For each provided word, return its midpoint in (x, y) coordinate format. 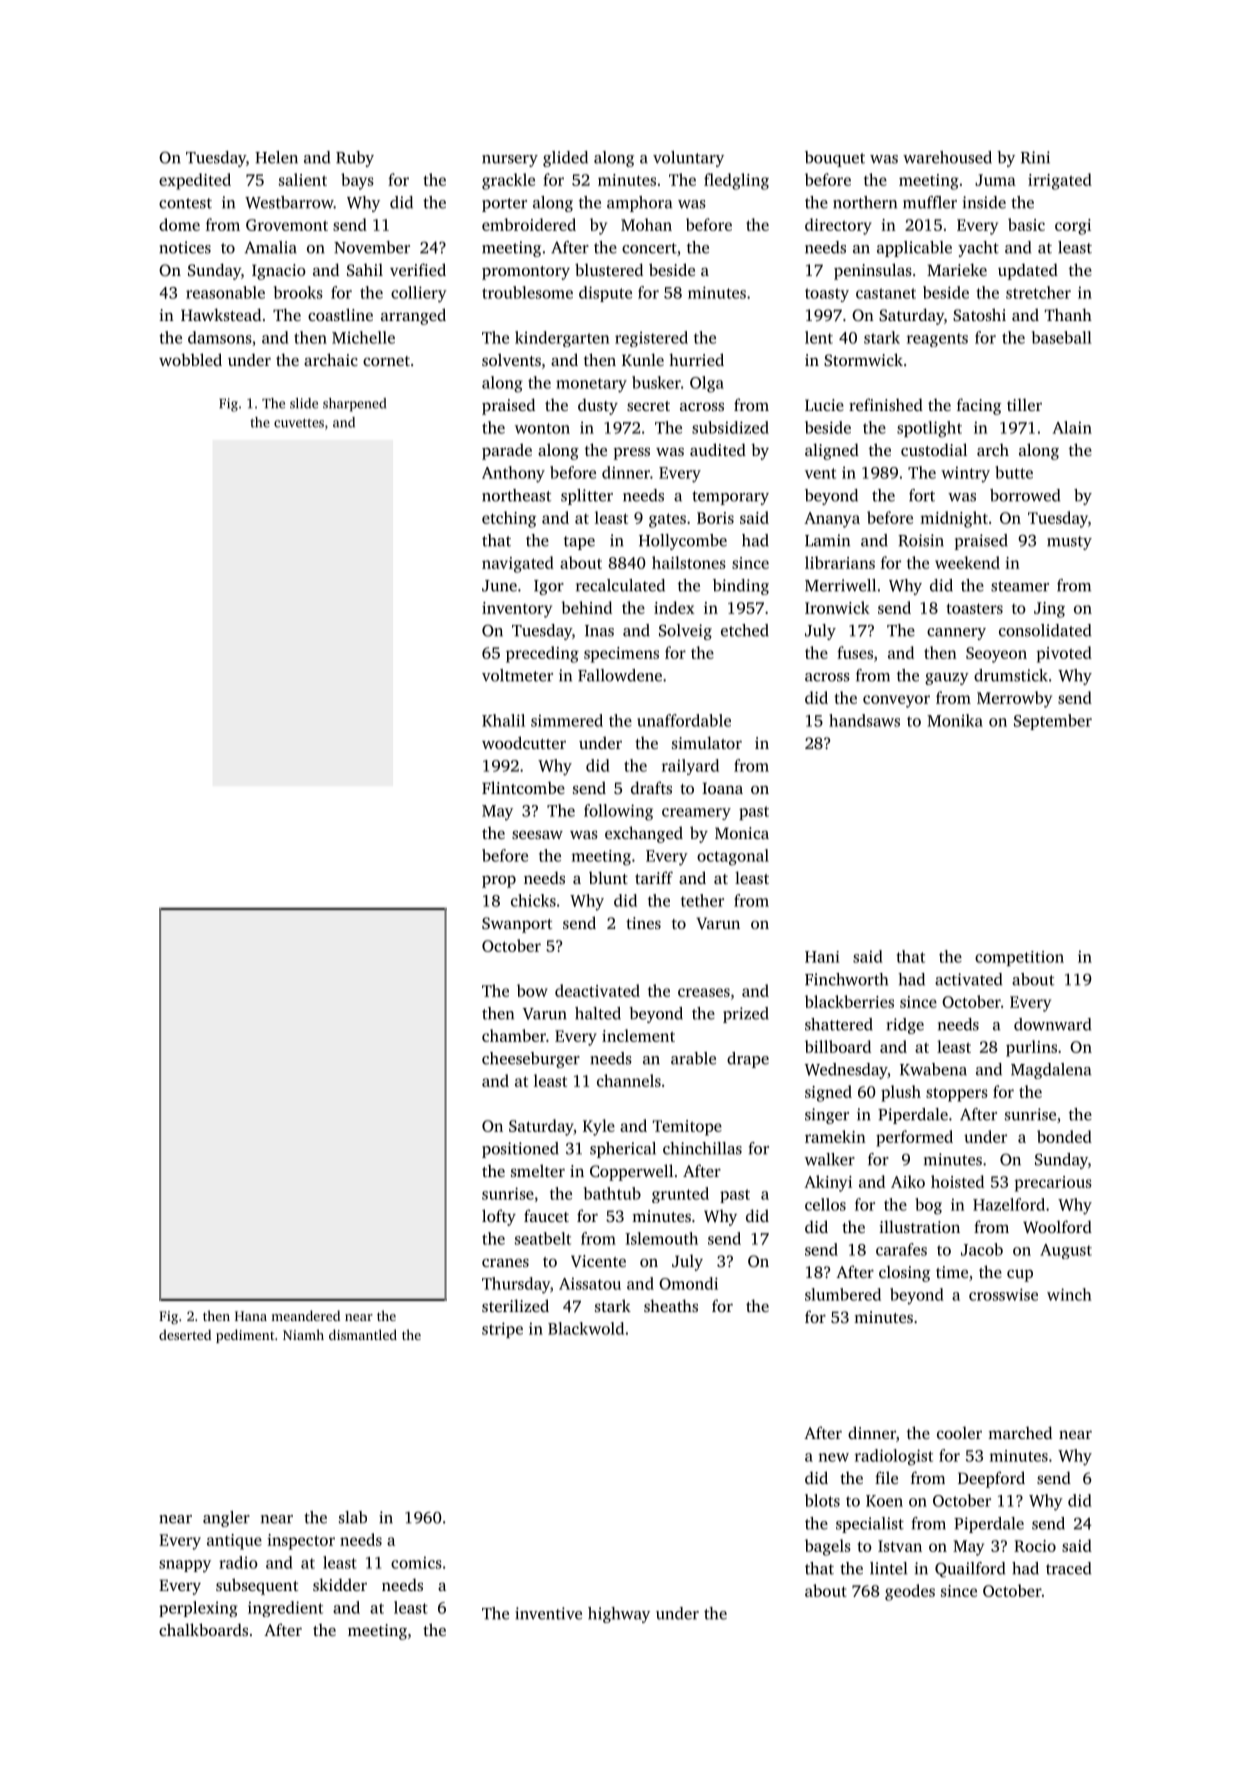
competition (1019, 958)
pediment (245, 1336)
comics (416, 1562)
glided (565, 159)
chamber (514, 1035)
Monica (742, 833)
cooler (959, 1432)
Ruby (355, 159)
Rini (1035, 157)
